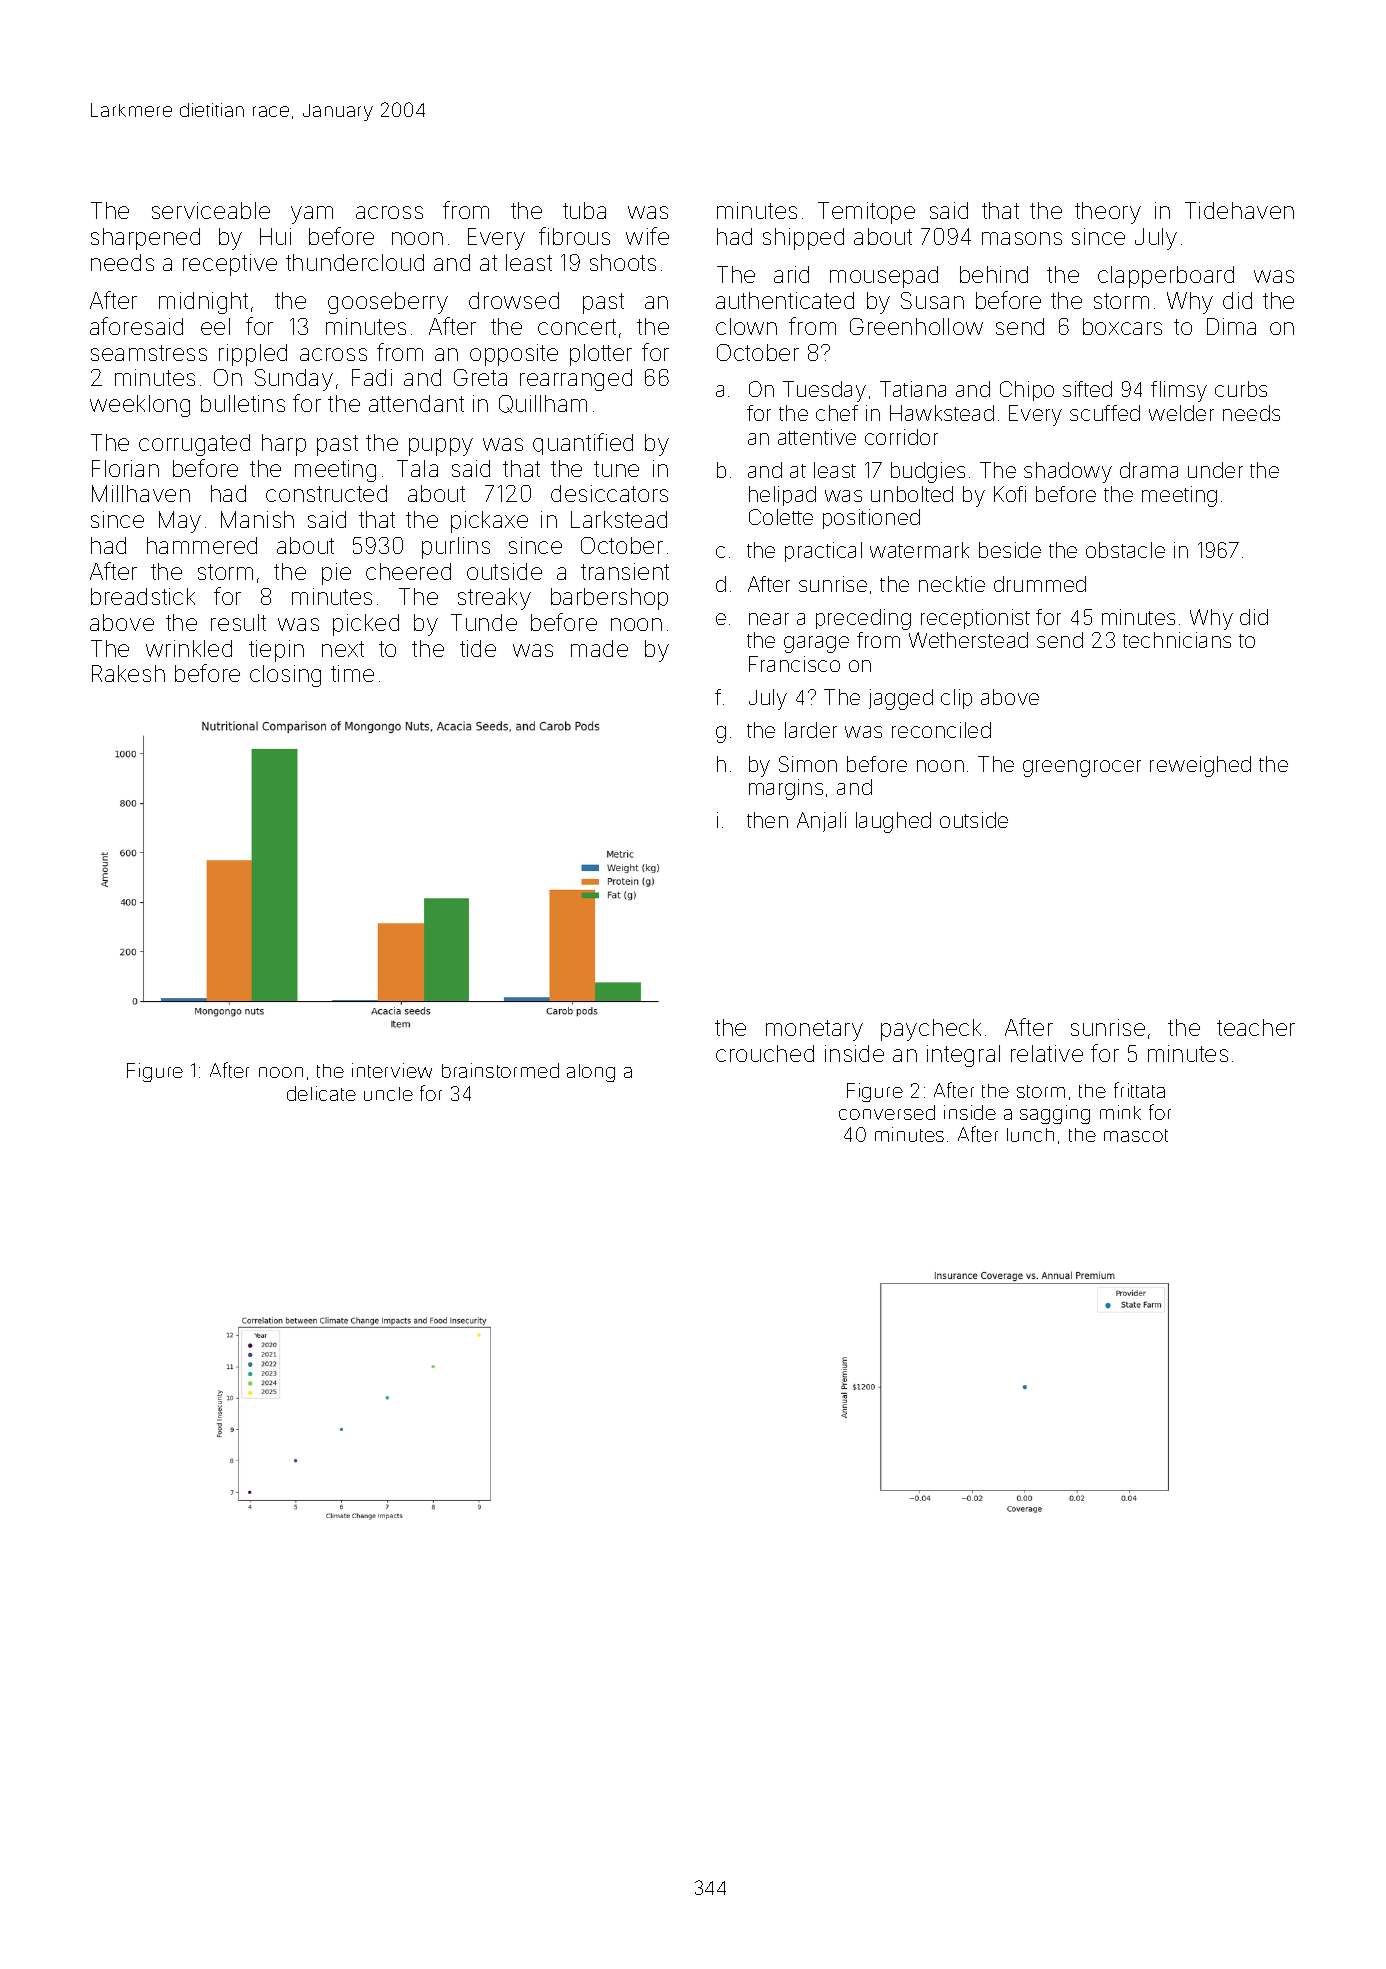 Image resolution: width=1386 pixels, height=1969 pixels. What do you see at coordinates (321, 1093) in the screenshot?
I see `delicate` at bounding box center [321, 1093].
